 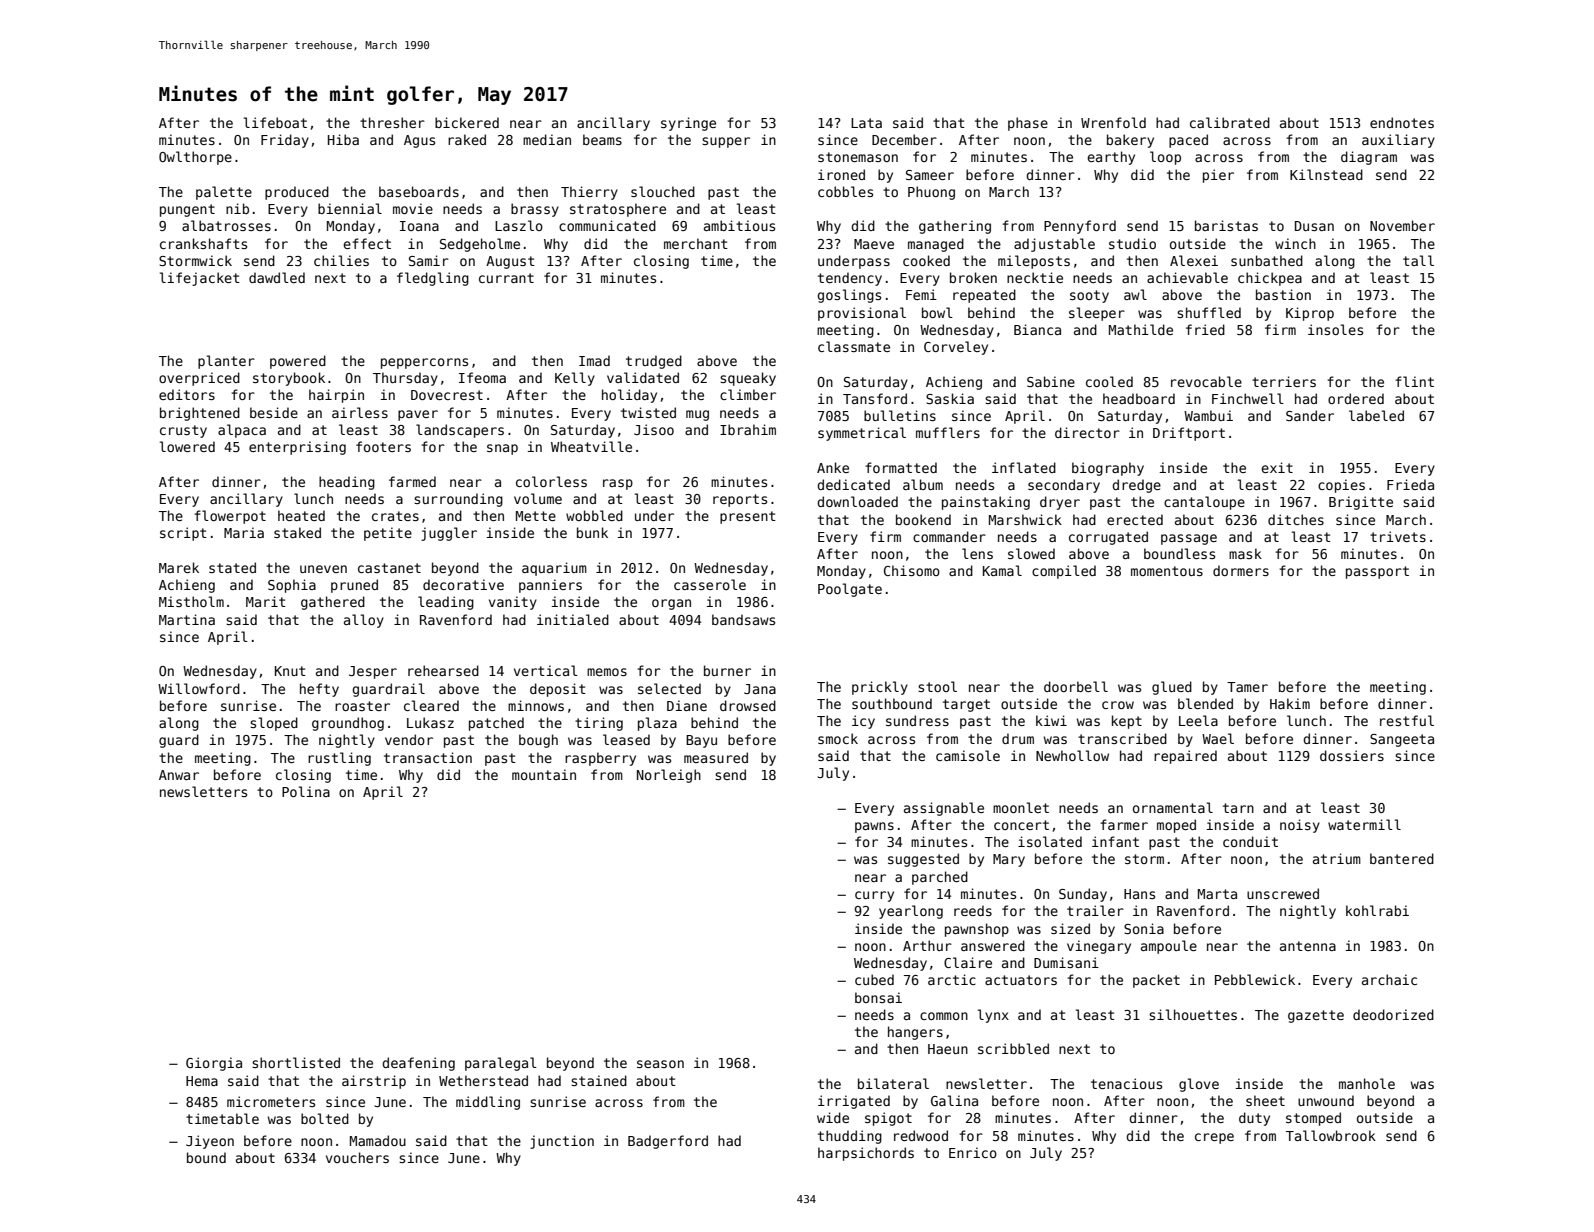 What do you see at coordinates (395, 516) in the screenshot?
I see `crates` at bounding box center [395, 516].
